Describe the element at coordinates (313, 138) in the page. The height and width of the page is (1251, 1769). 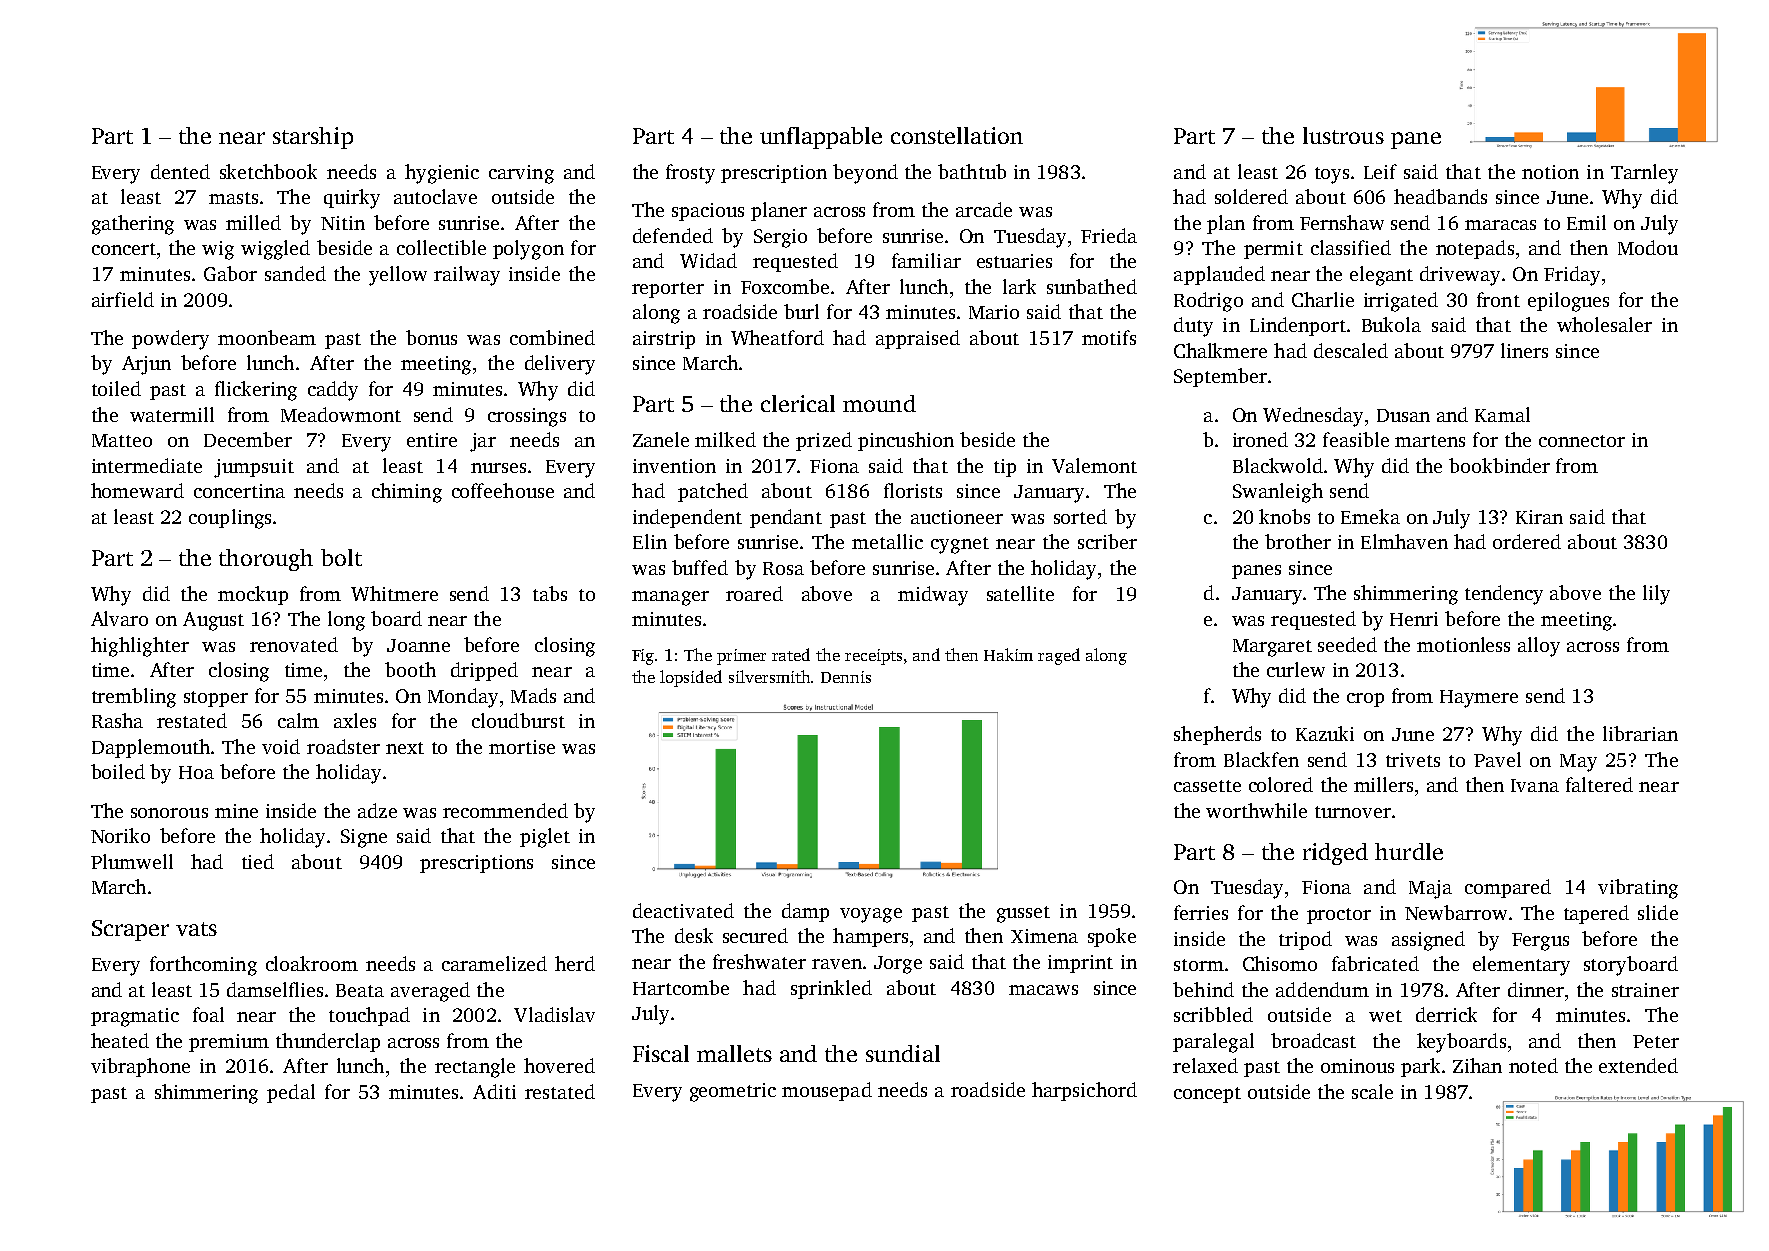
I see `starship` at that location.
